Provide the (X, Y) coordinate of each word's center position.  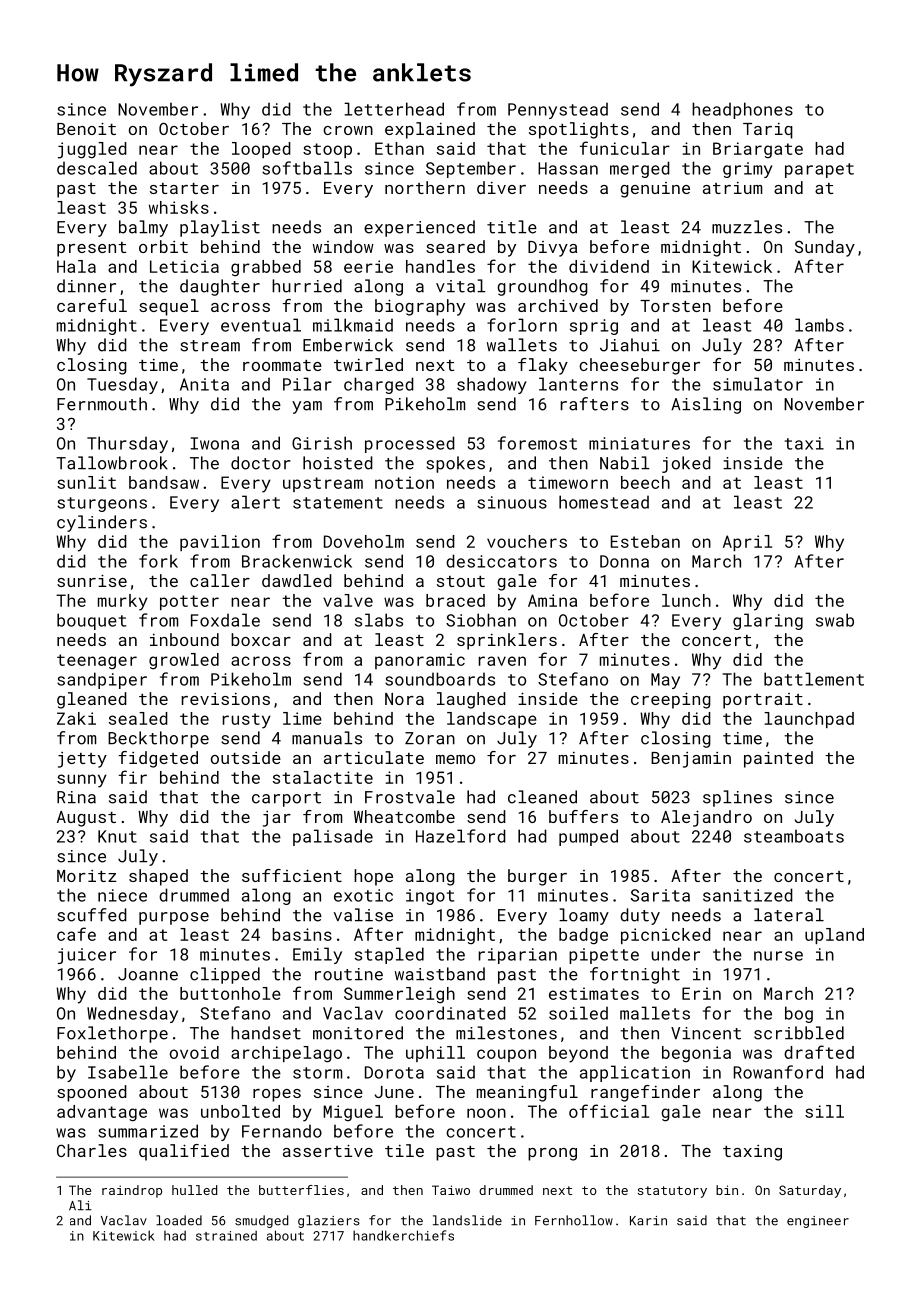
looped (261, 150)
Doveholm (364, 541)
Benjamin (691, 760)
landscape (492, 720)
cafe (76, 934)
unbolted (240, 1111)
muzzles (747, 227)
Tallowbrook (112, 463)
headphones (742, 110)
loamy (584, 916)
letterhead (394, 109)
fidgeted (158, 759)
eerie (368, 266)
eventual (261, 325)
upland (834, 936)
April (747, 543)
